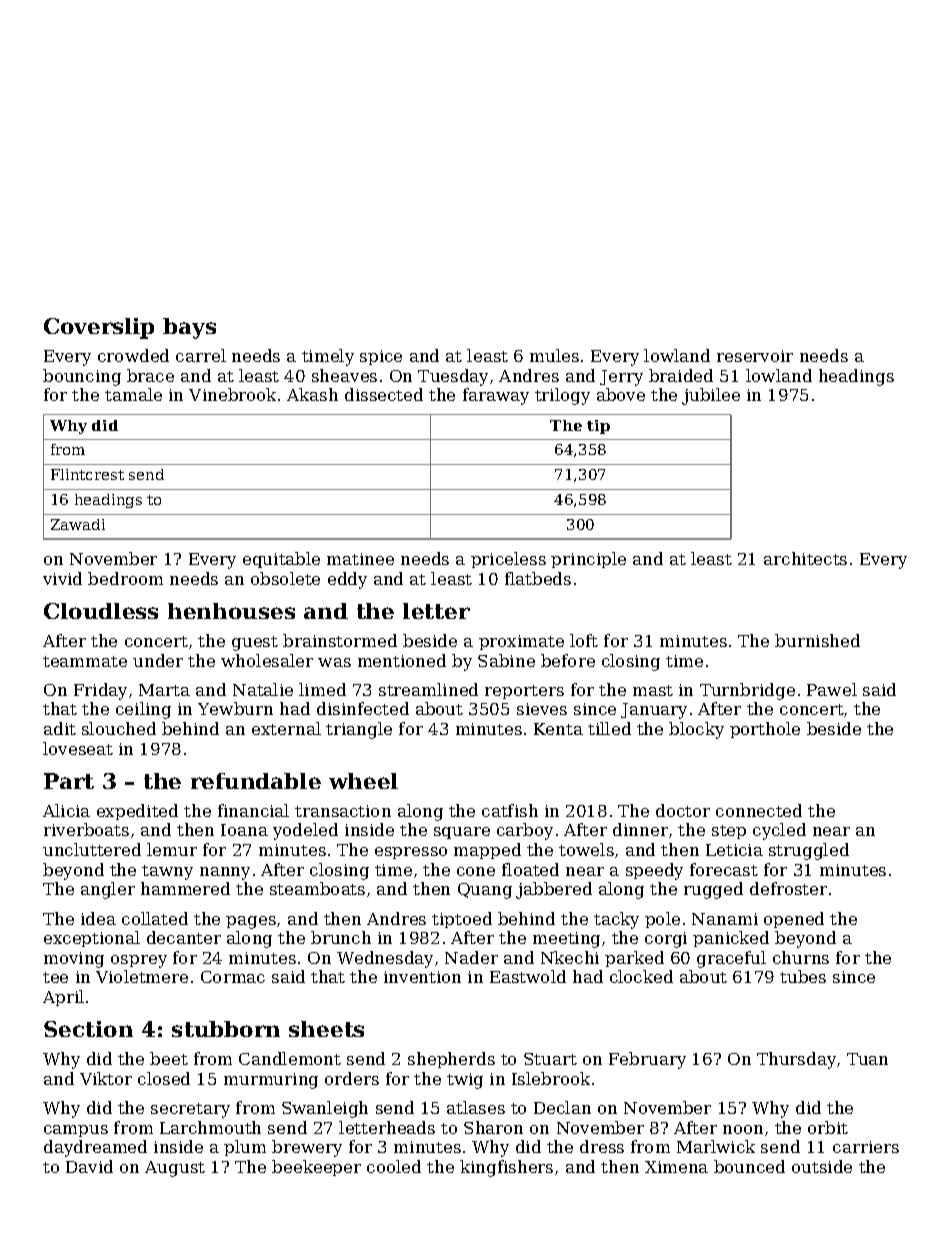 This document has width=952, height=1233. Describe the element at coordinates (175, 1169) in the document. I see `August` at that location.
